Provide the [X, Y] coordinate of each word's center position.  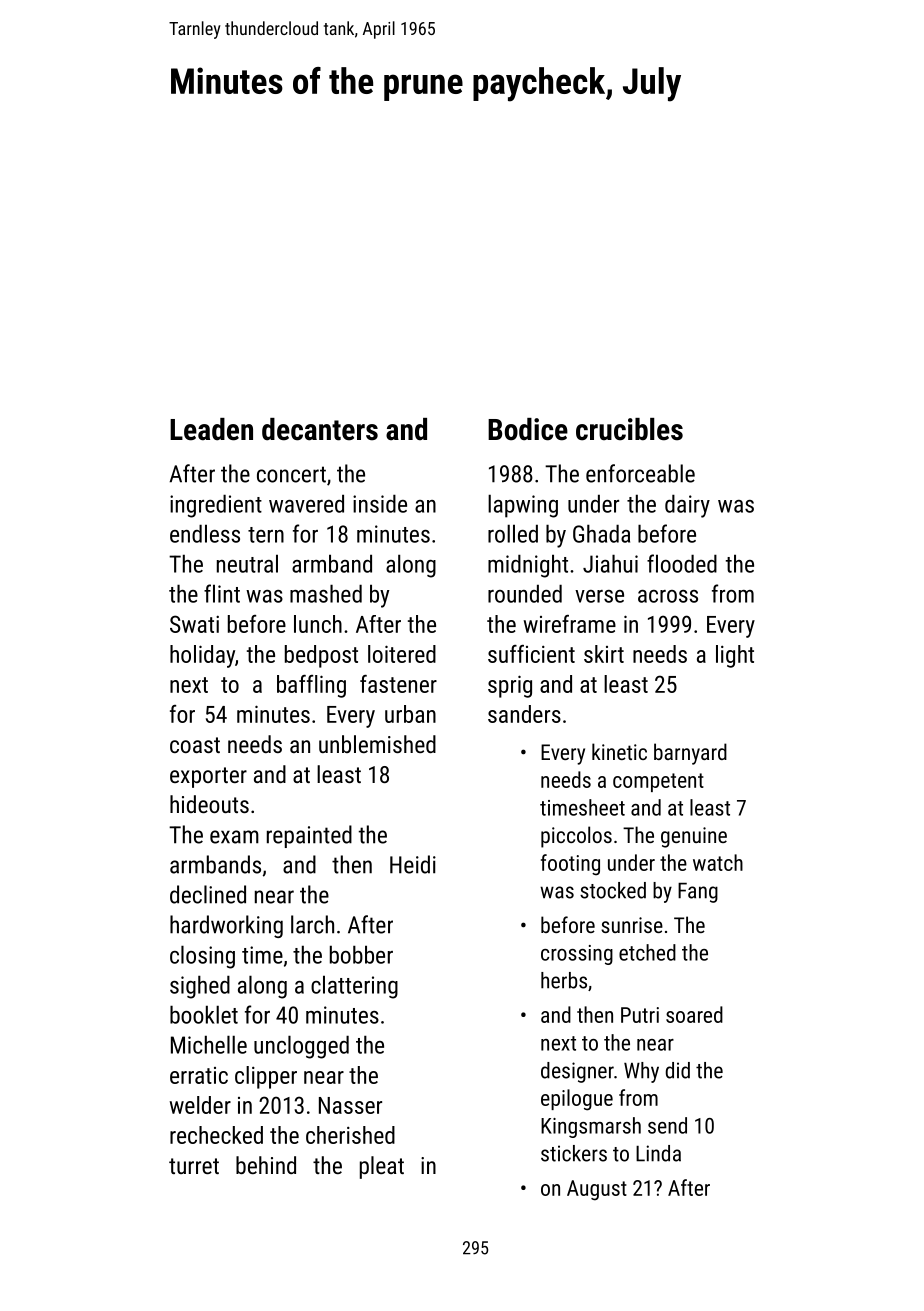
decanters [320, 429]
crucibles [629, 429]
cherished [350, 1135]
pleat [382, 1167]
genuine [694, 837]
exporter [208, 777]
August [597, 1190]
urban [410, 714]
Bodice [528, 429]
